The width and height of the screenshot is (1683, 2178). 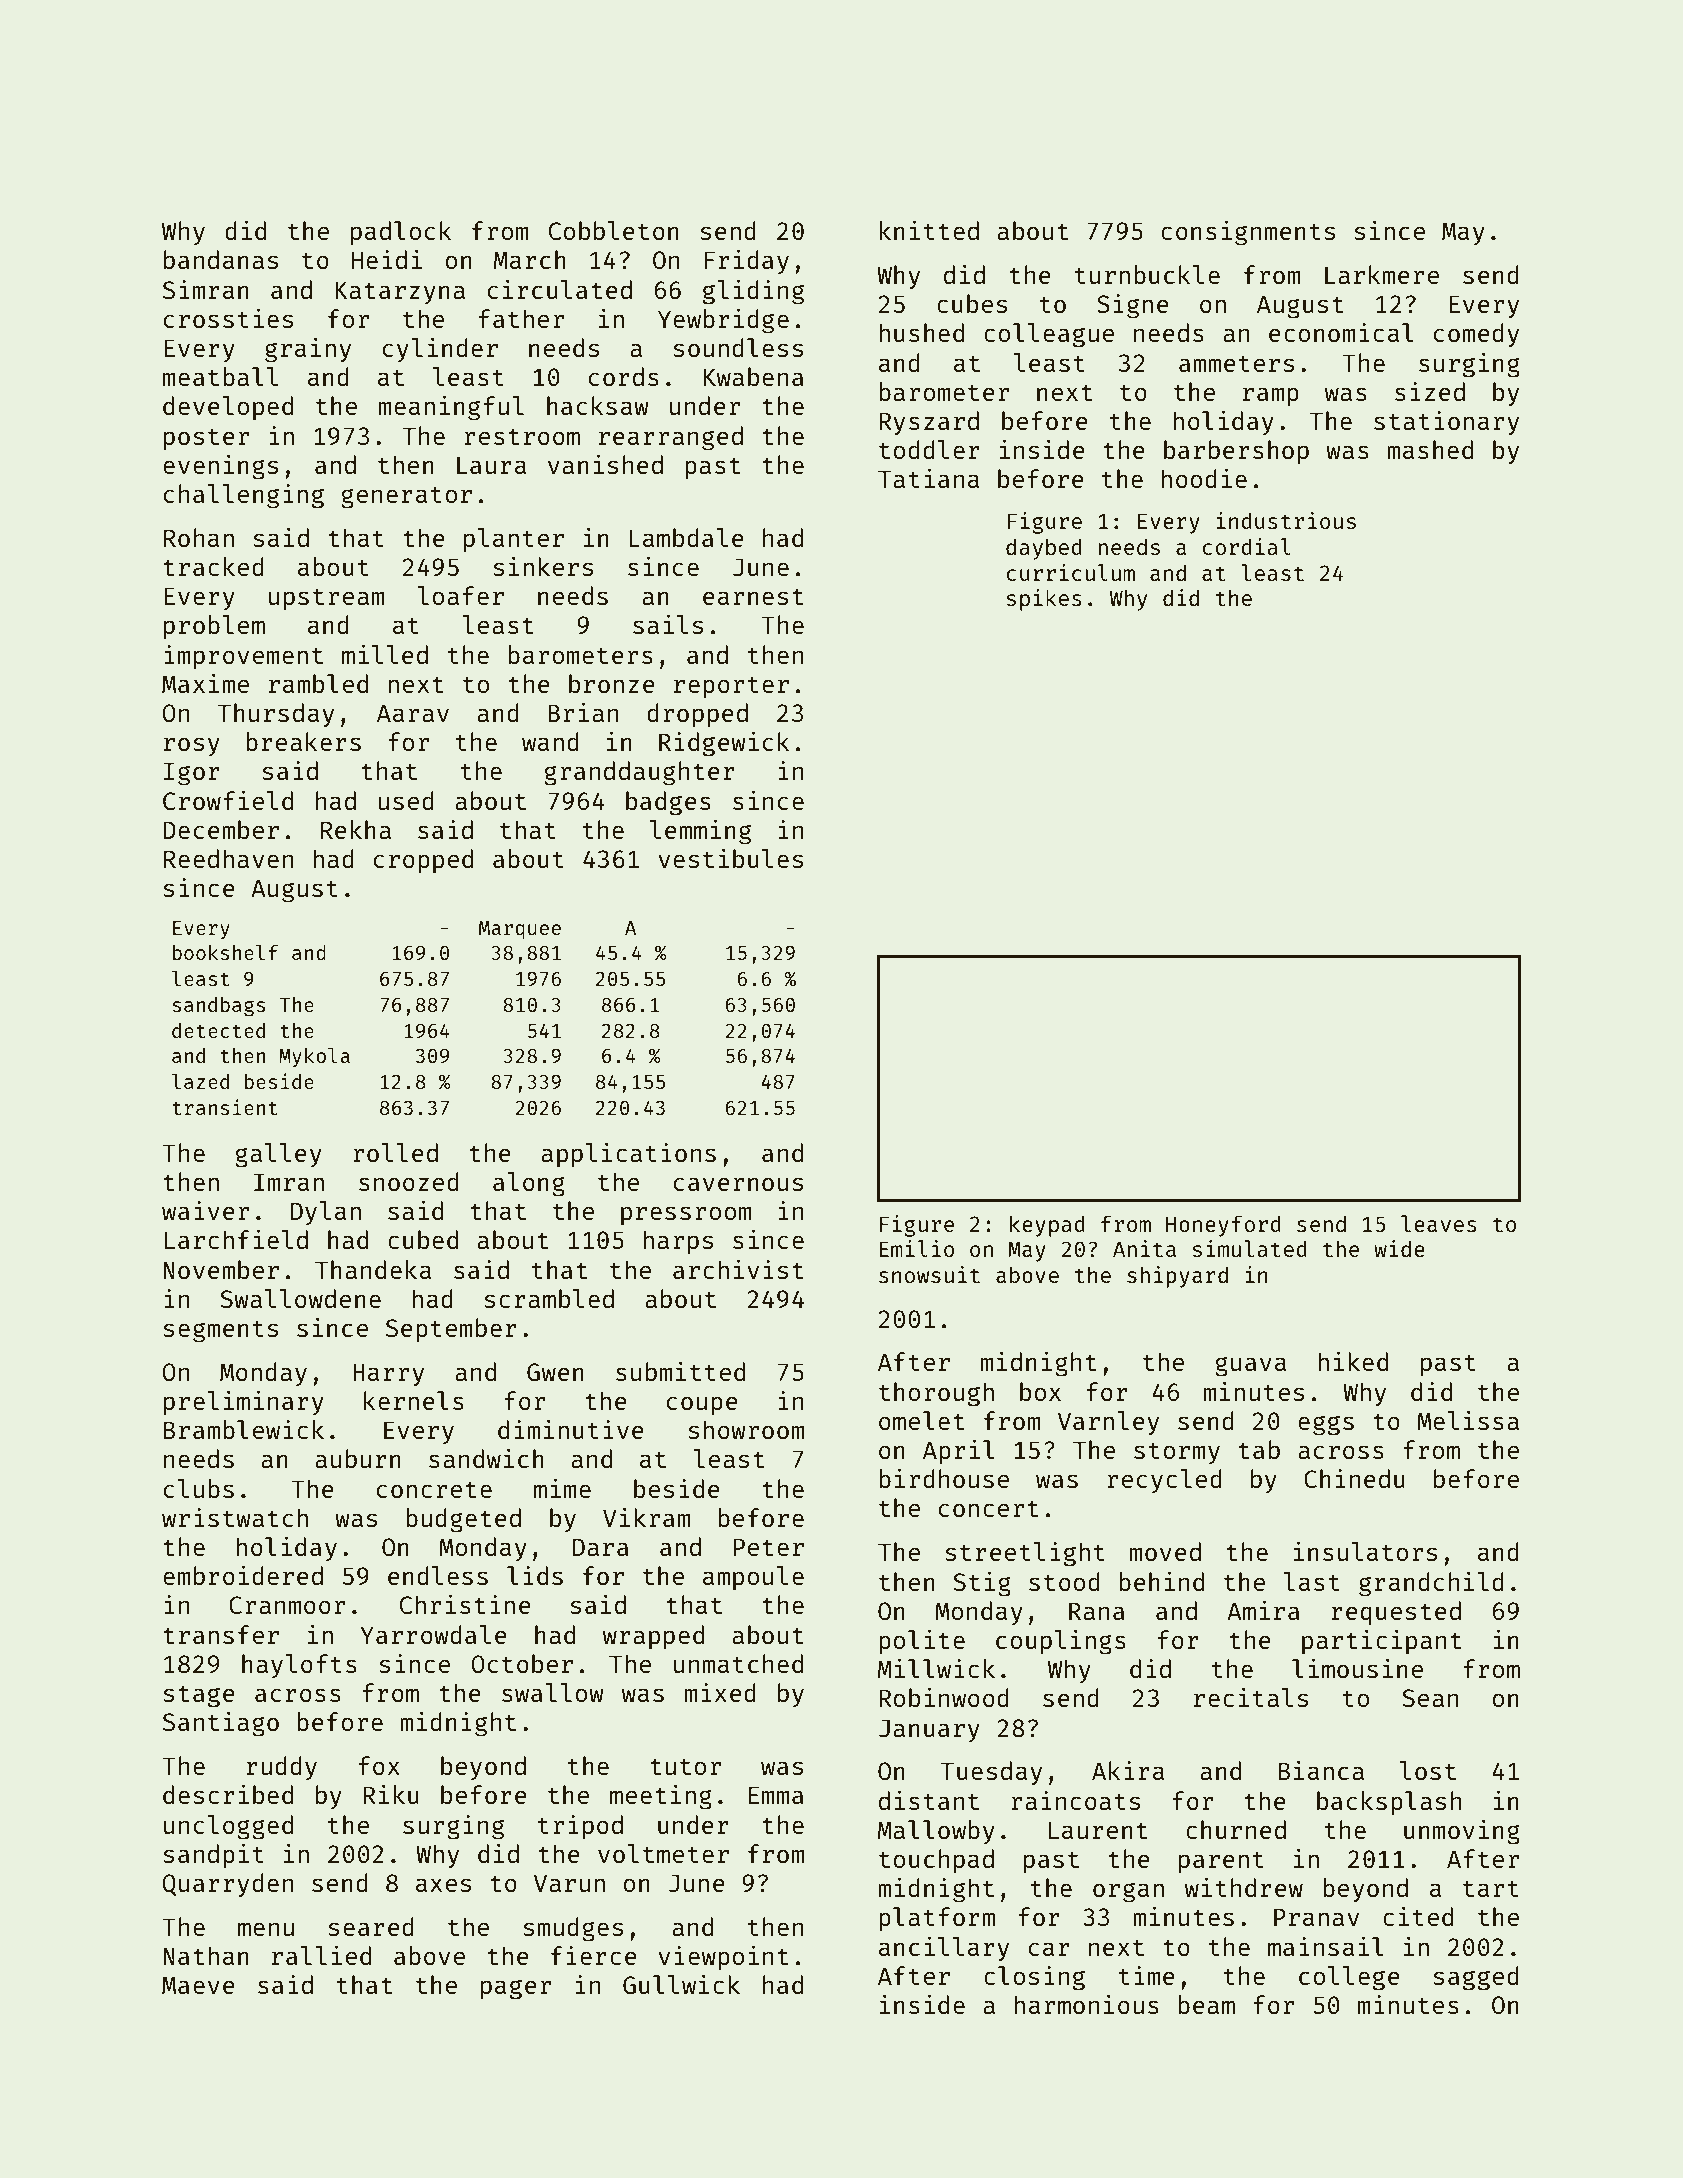 What do you see at coordinates (1365, 1551) in the screenshot?
I see `insulators` at bounding box center [1365, 1551].
